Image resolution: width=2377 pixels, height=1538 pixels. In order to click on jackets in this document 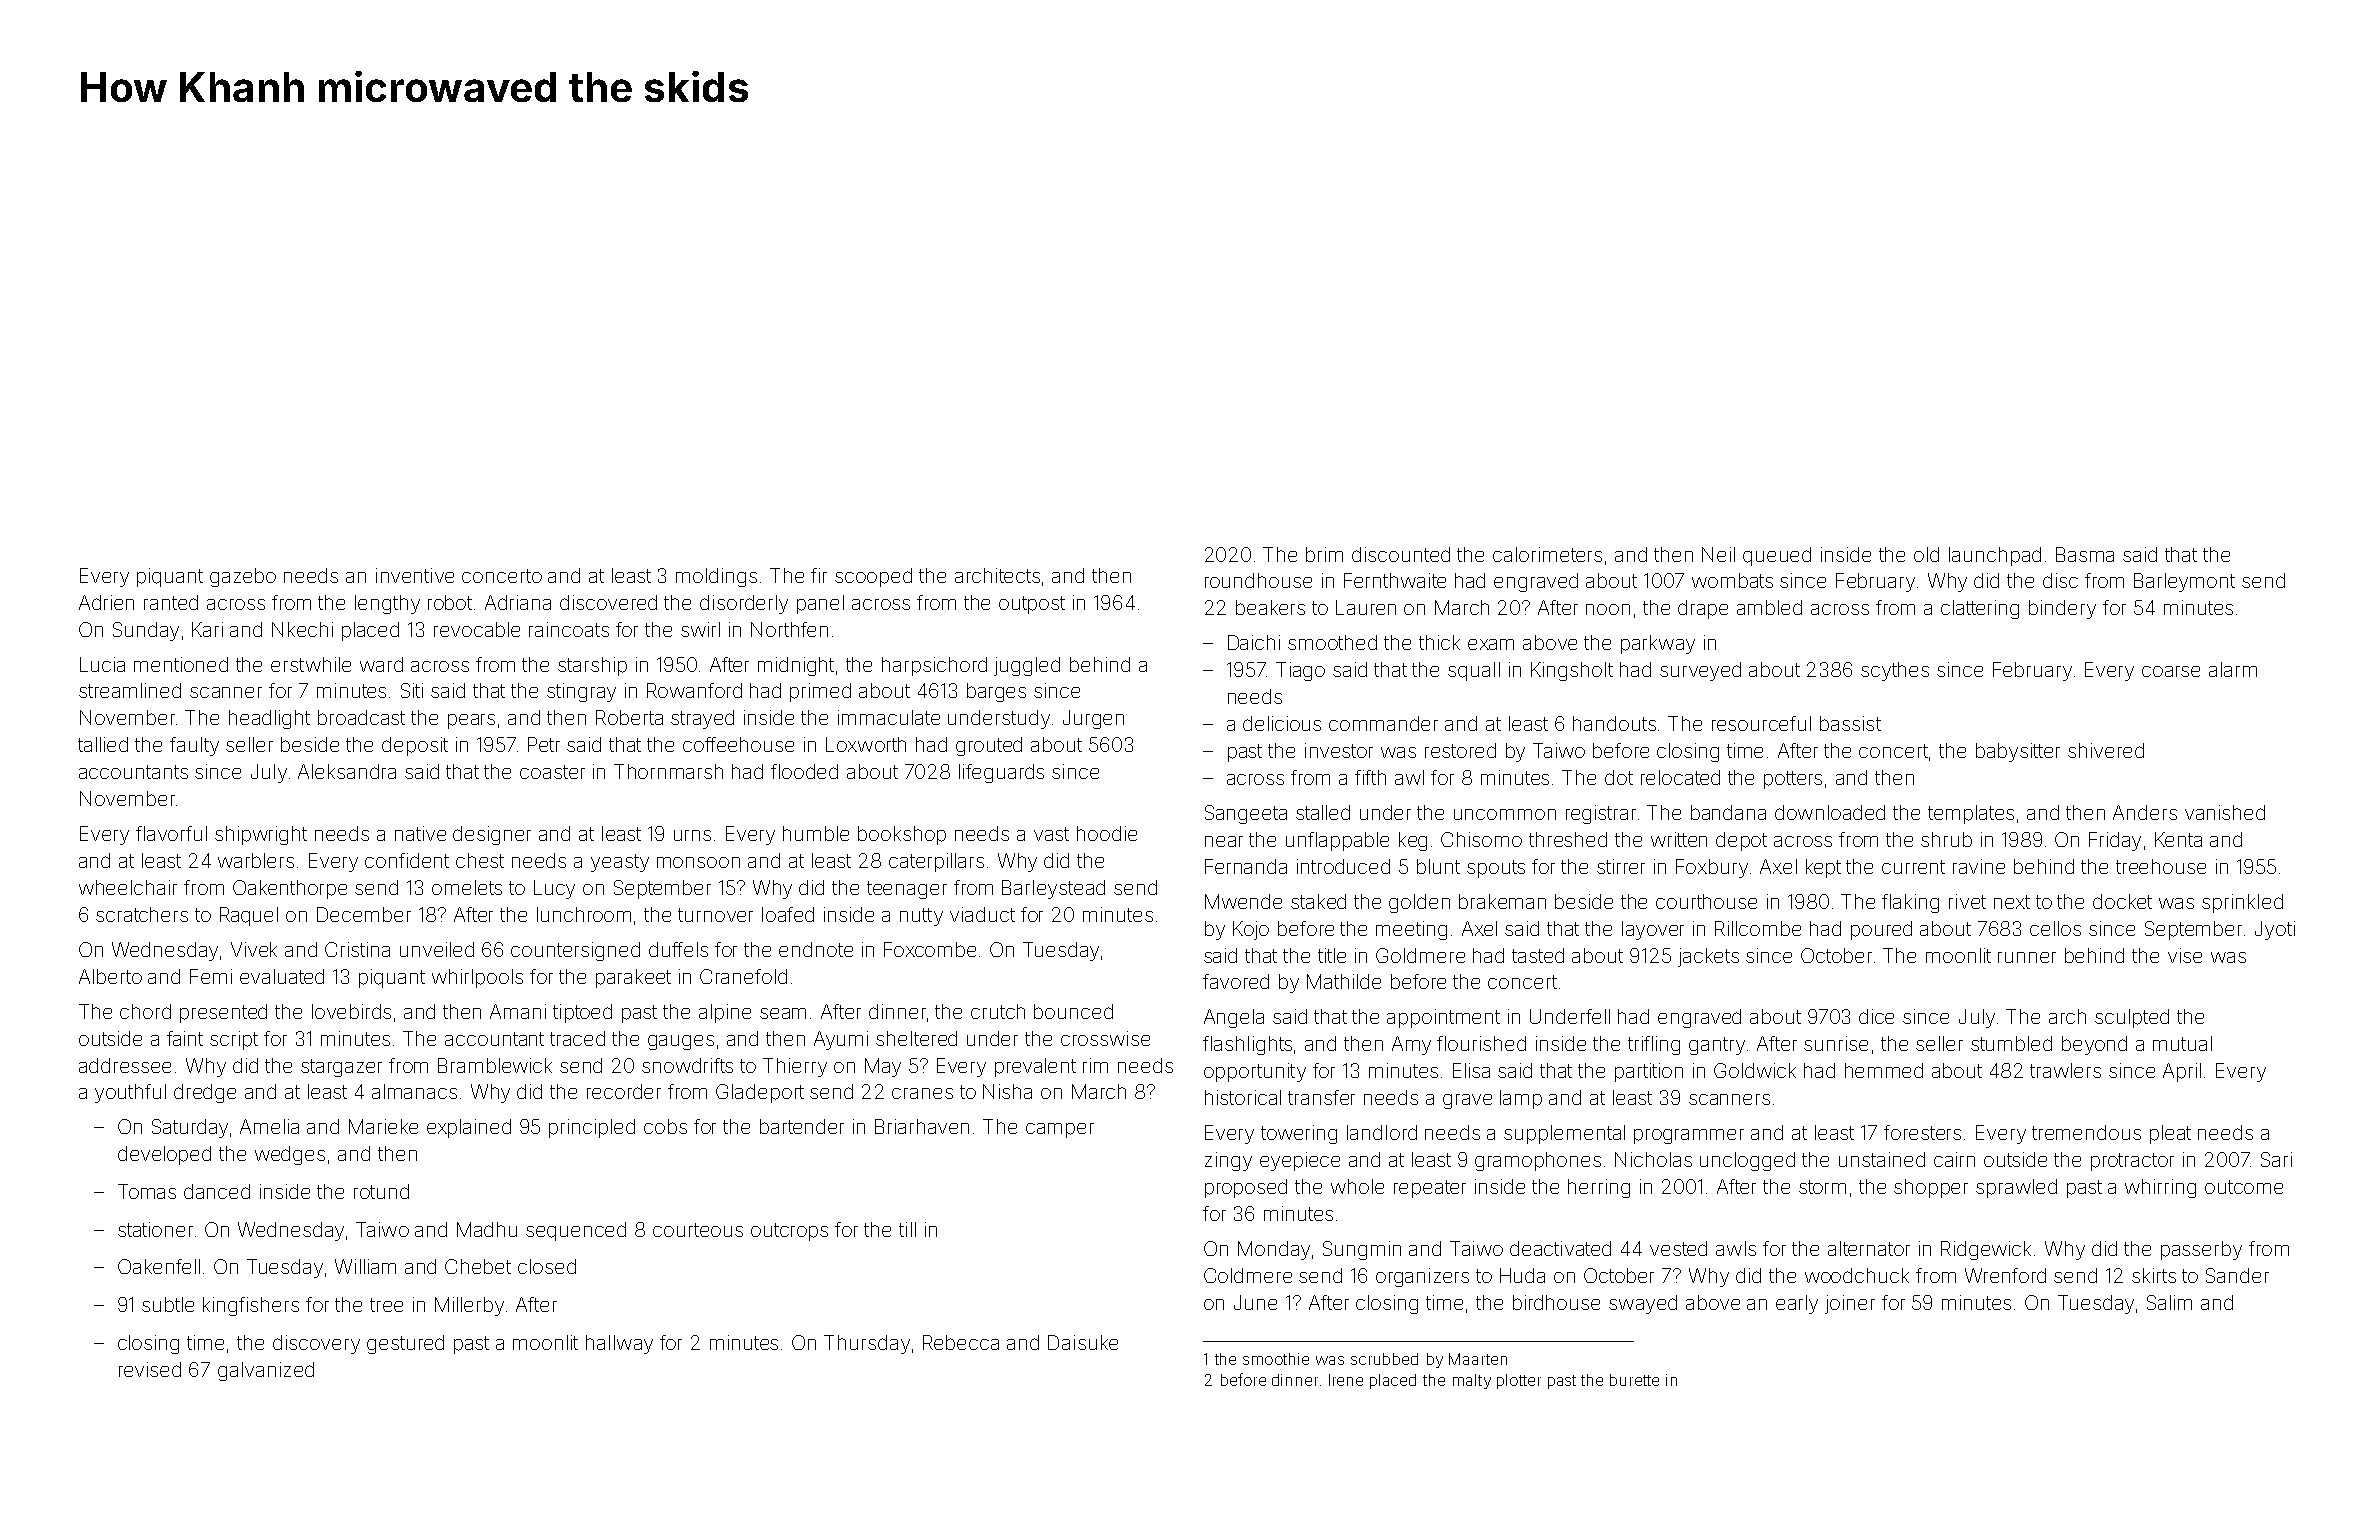, I will do `click(1708, 957)`.
